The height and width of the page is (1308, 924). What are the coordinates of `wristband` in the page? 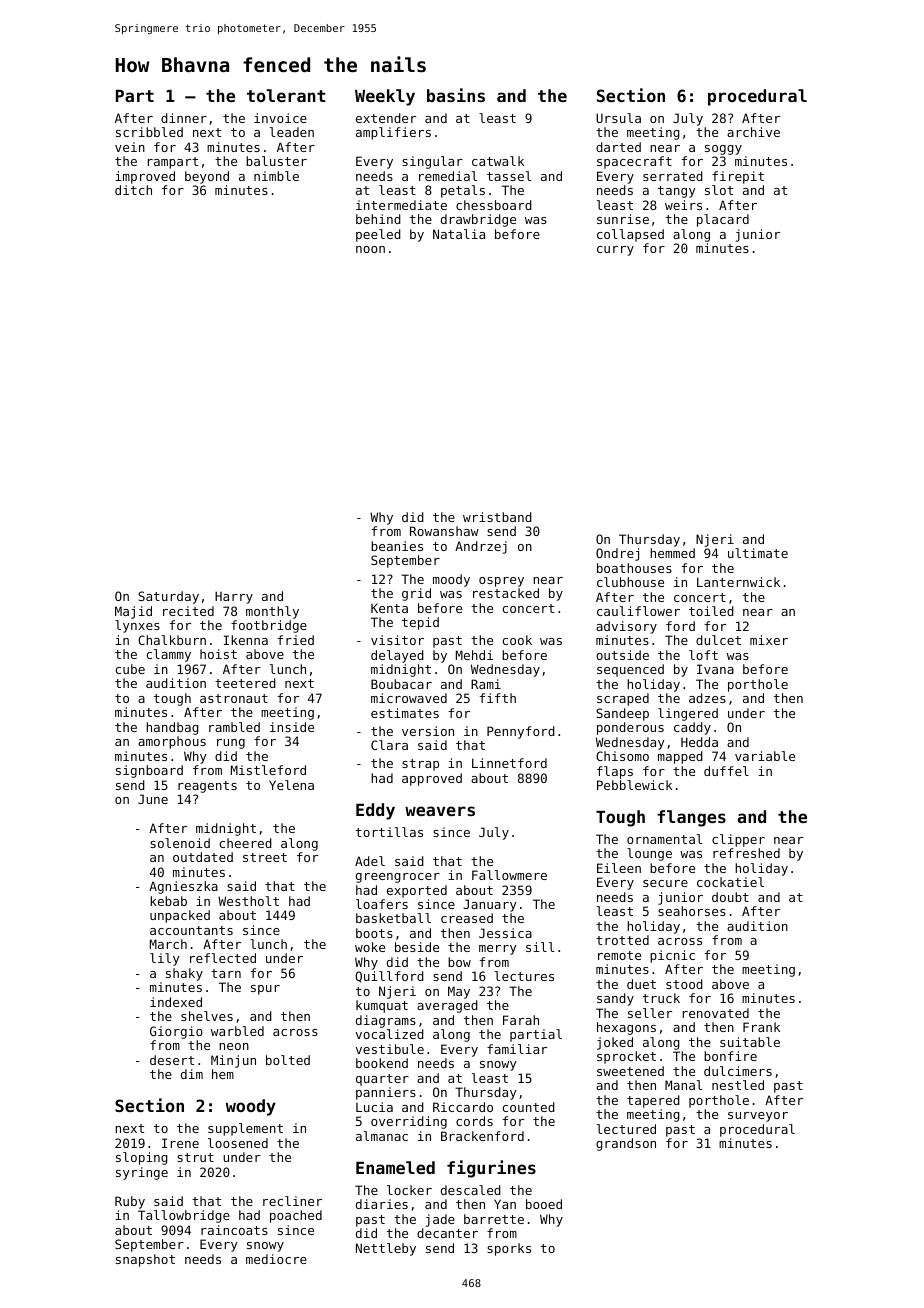 It's located at (497, 517).
